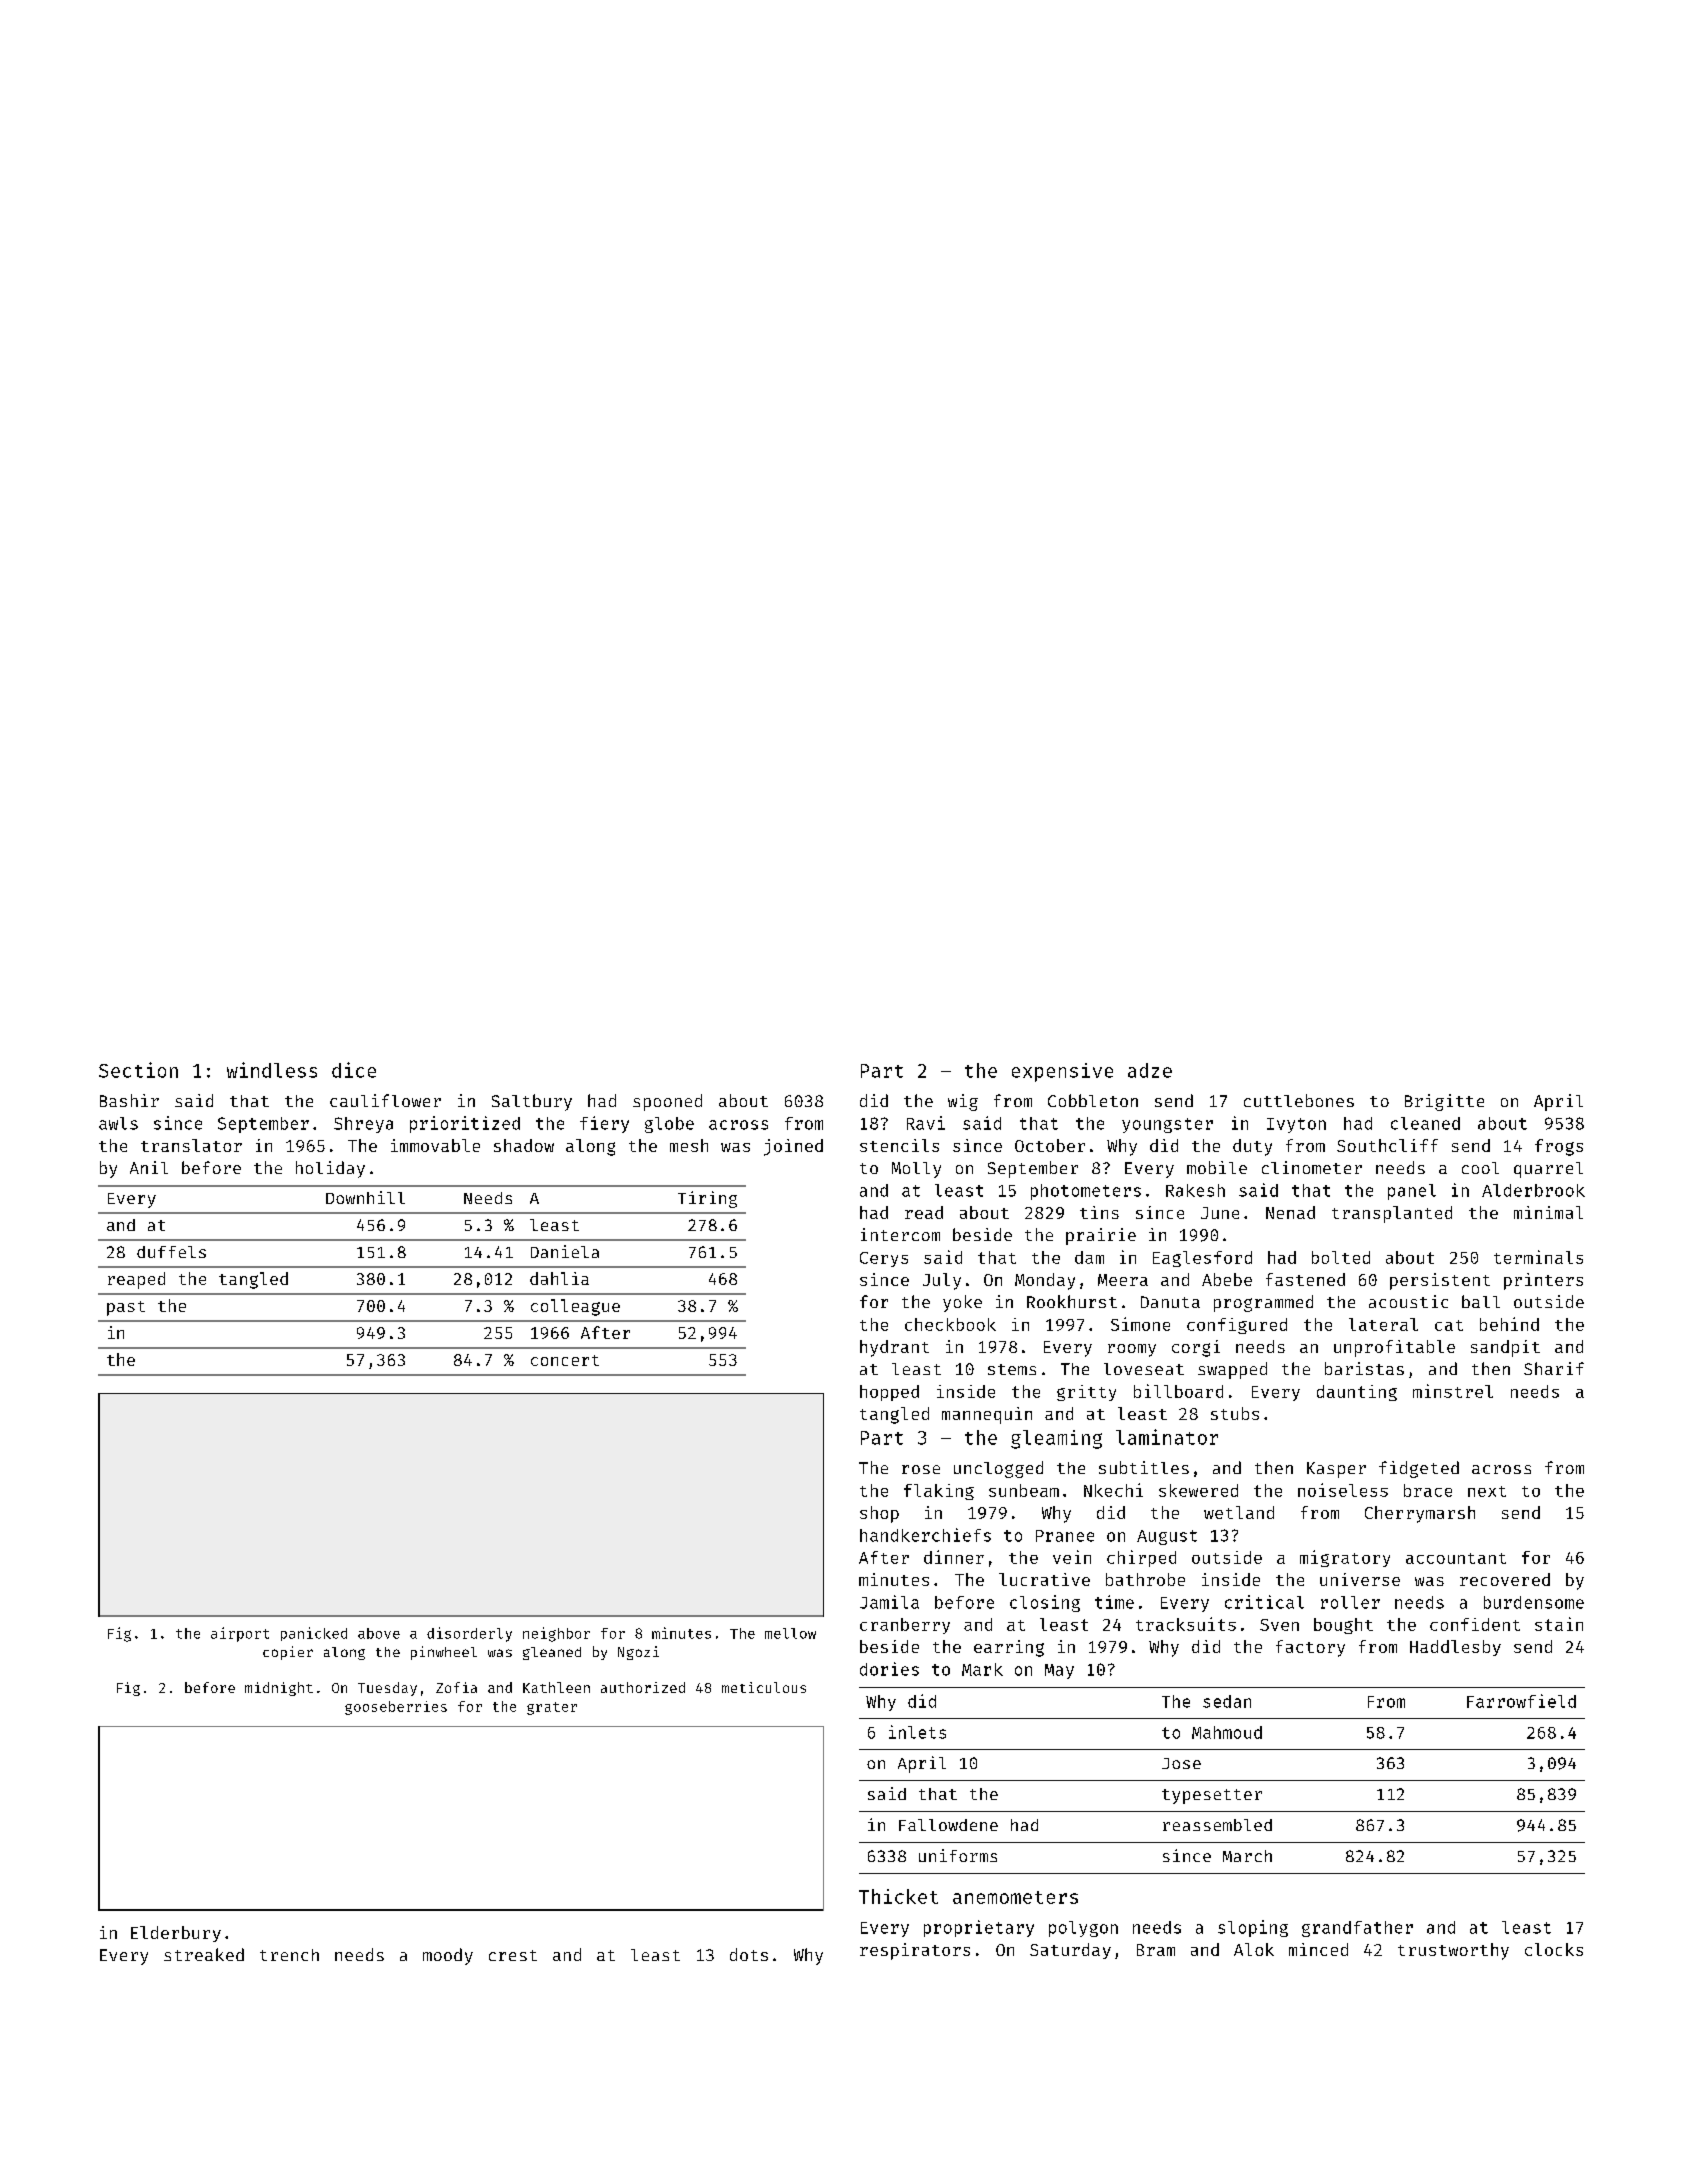  I want to click on grater, so click(552, 1708).
